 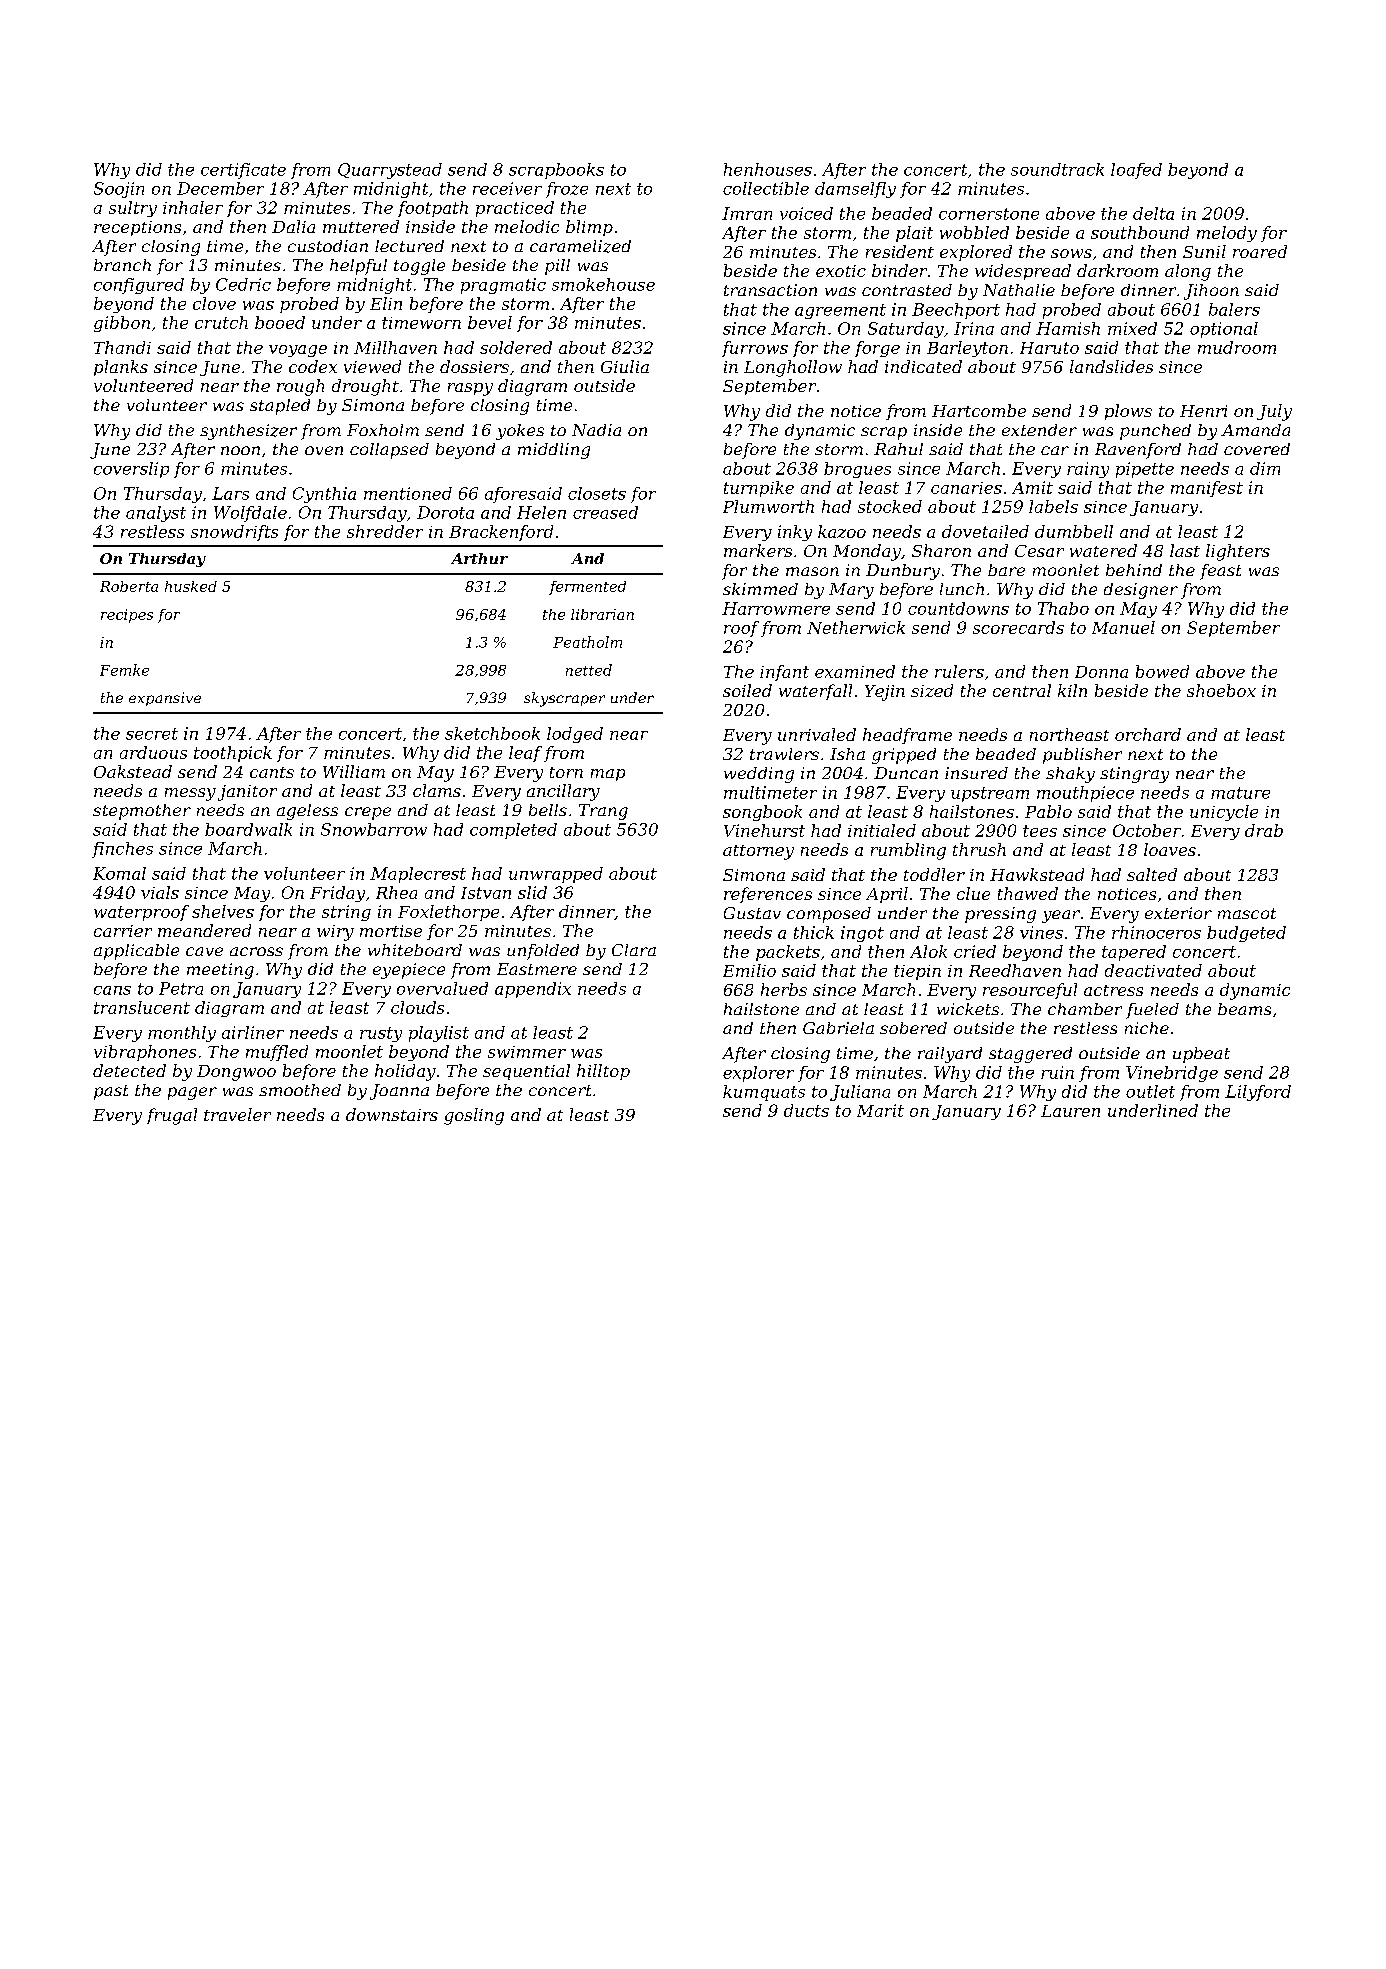 I want to click on Donna, so click(x=1101, y=672).
